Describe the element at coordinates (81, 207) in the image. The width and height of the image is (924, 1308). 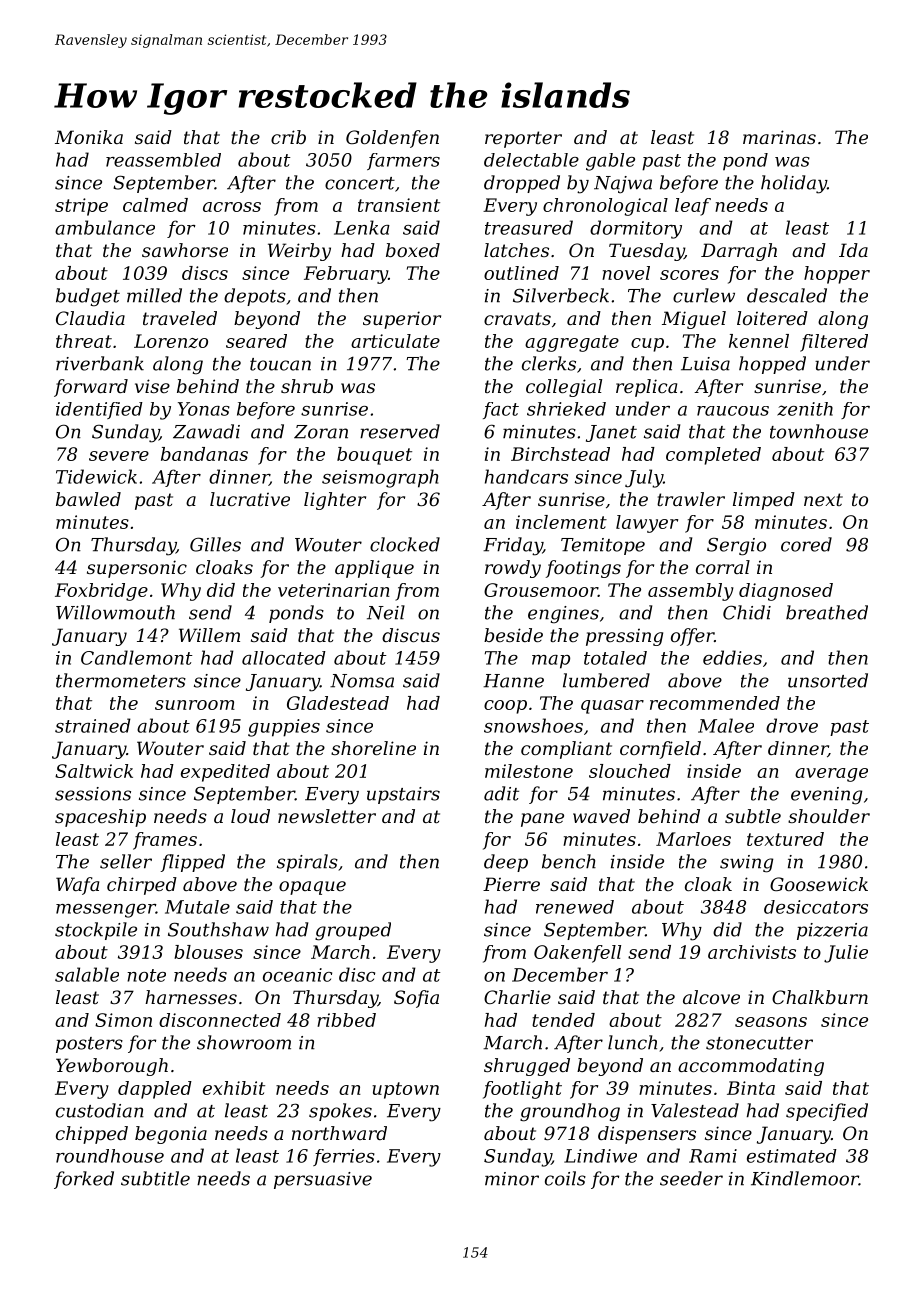
I see `stripe` at that location.
